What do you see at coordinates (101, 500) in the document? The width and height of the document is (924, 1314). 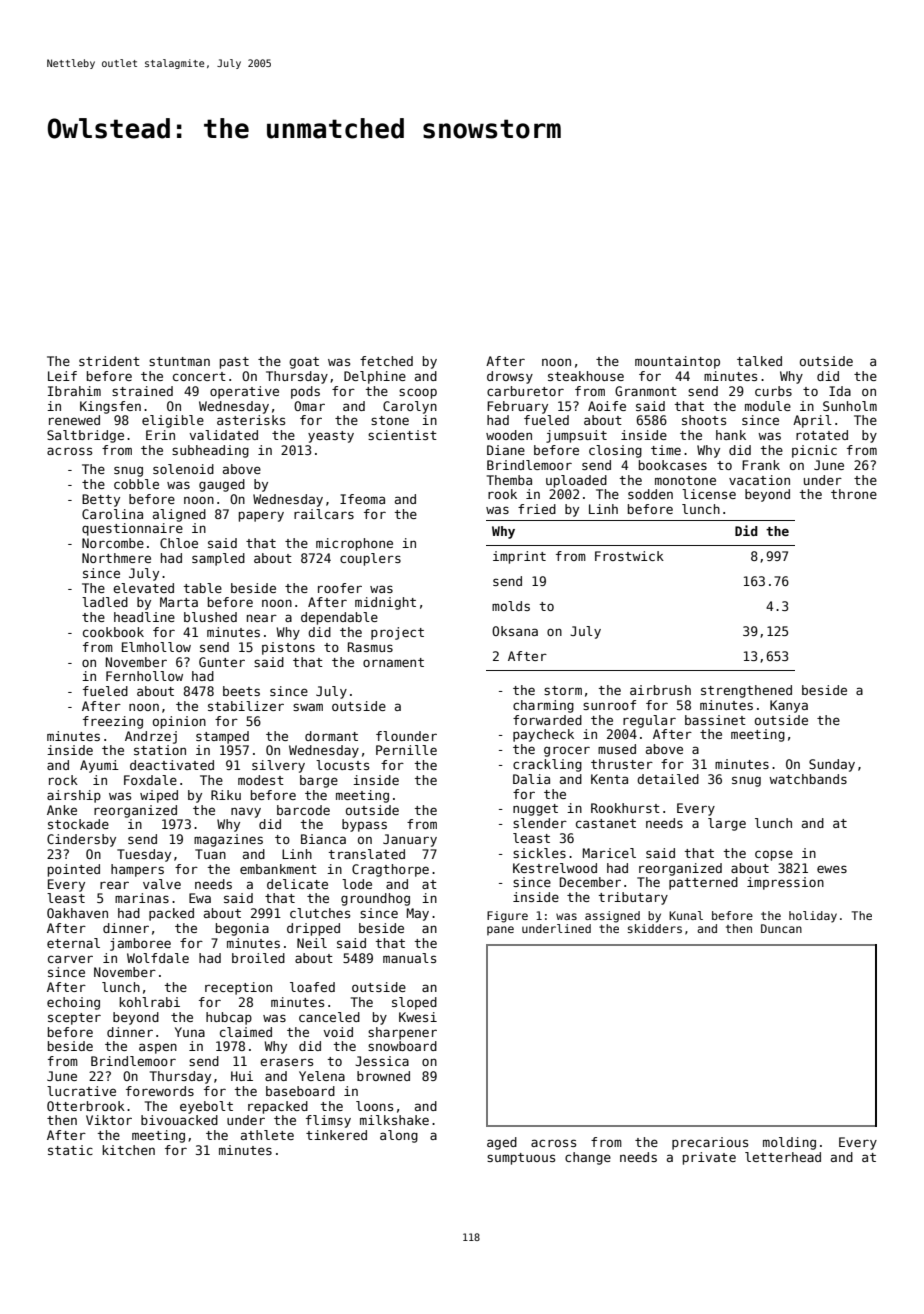 I see `Betty` at bounding box center [101, 500].
